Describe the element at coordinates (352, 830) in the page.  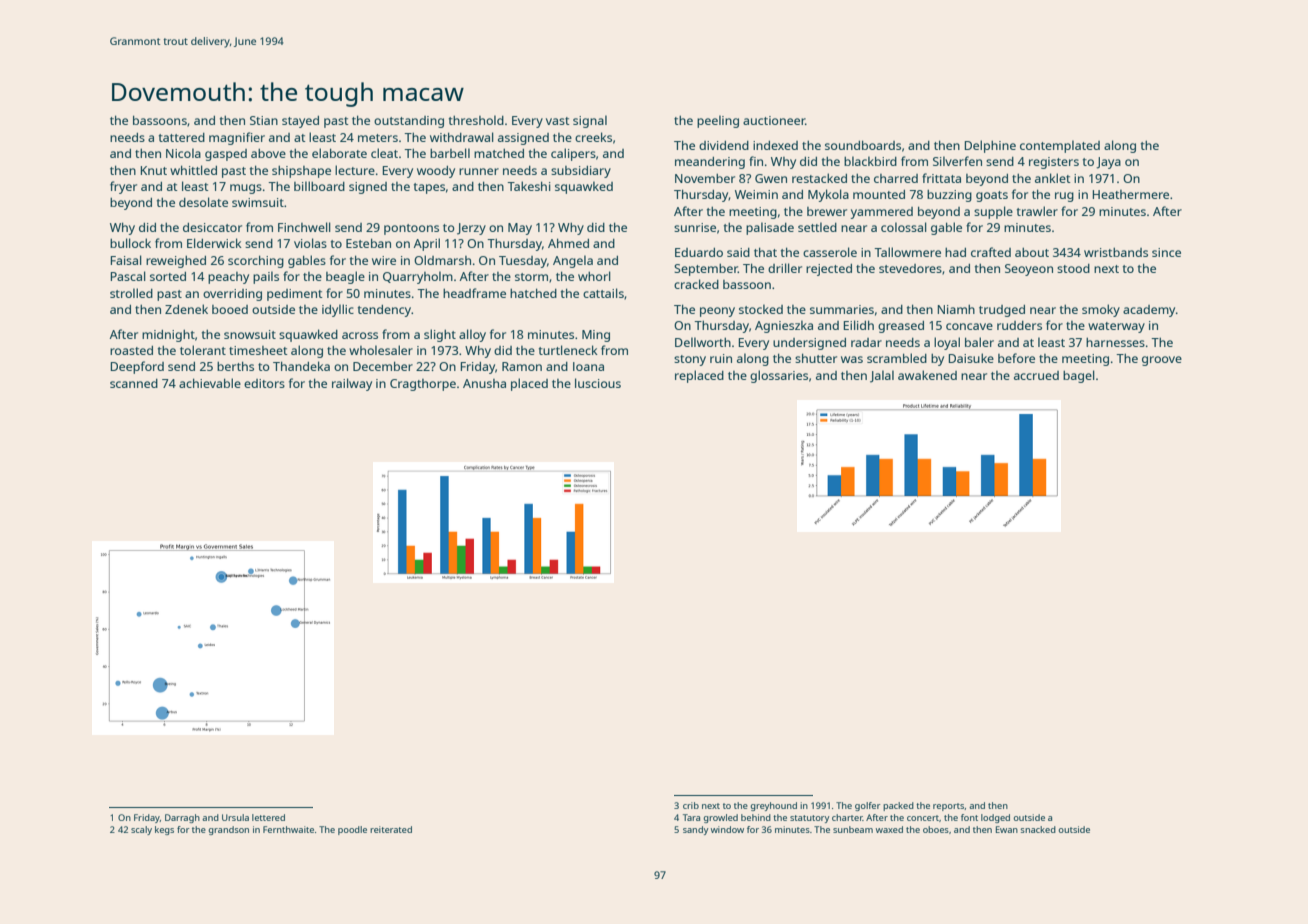
I see `poodle` at that location.
